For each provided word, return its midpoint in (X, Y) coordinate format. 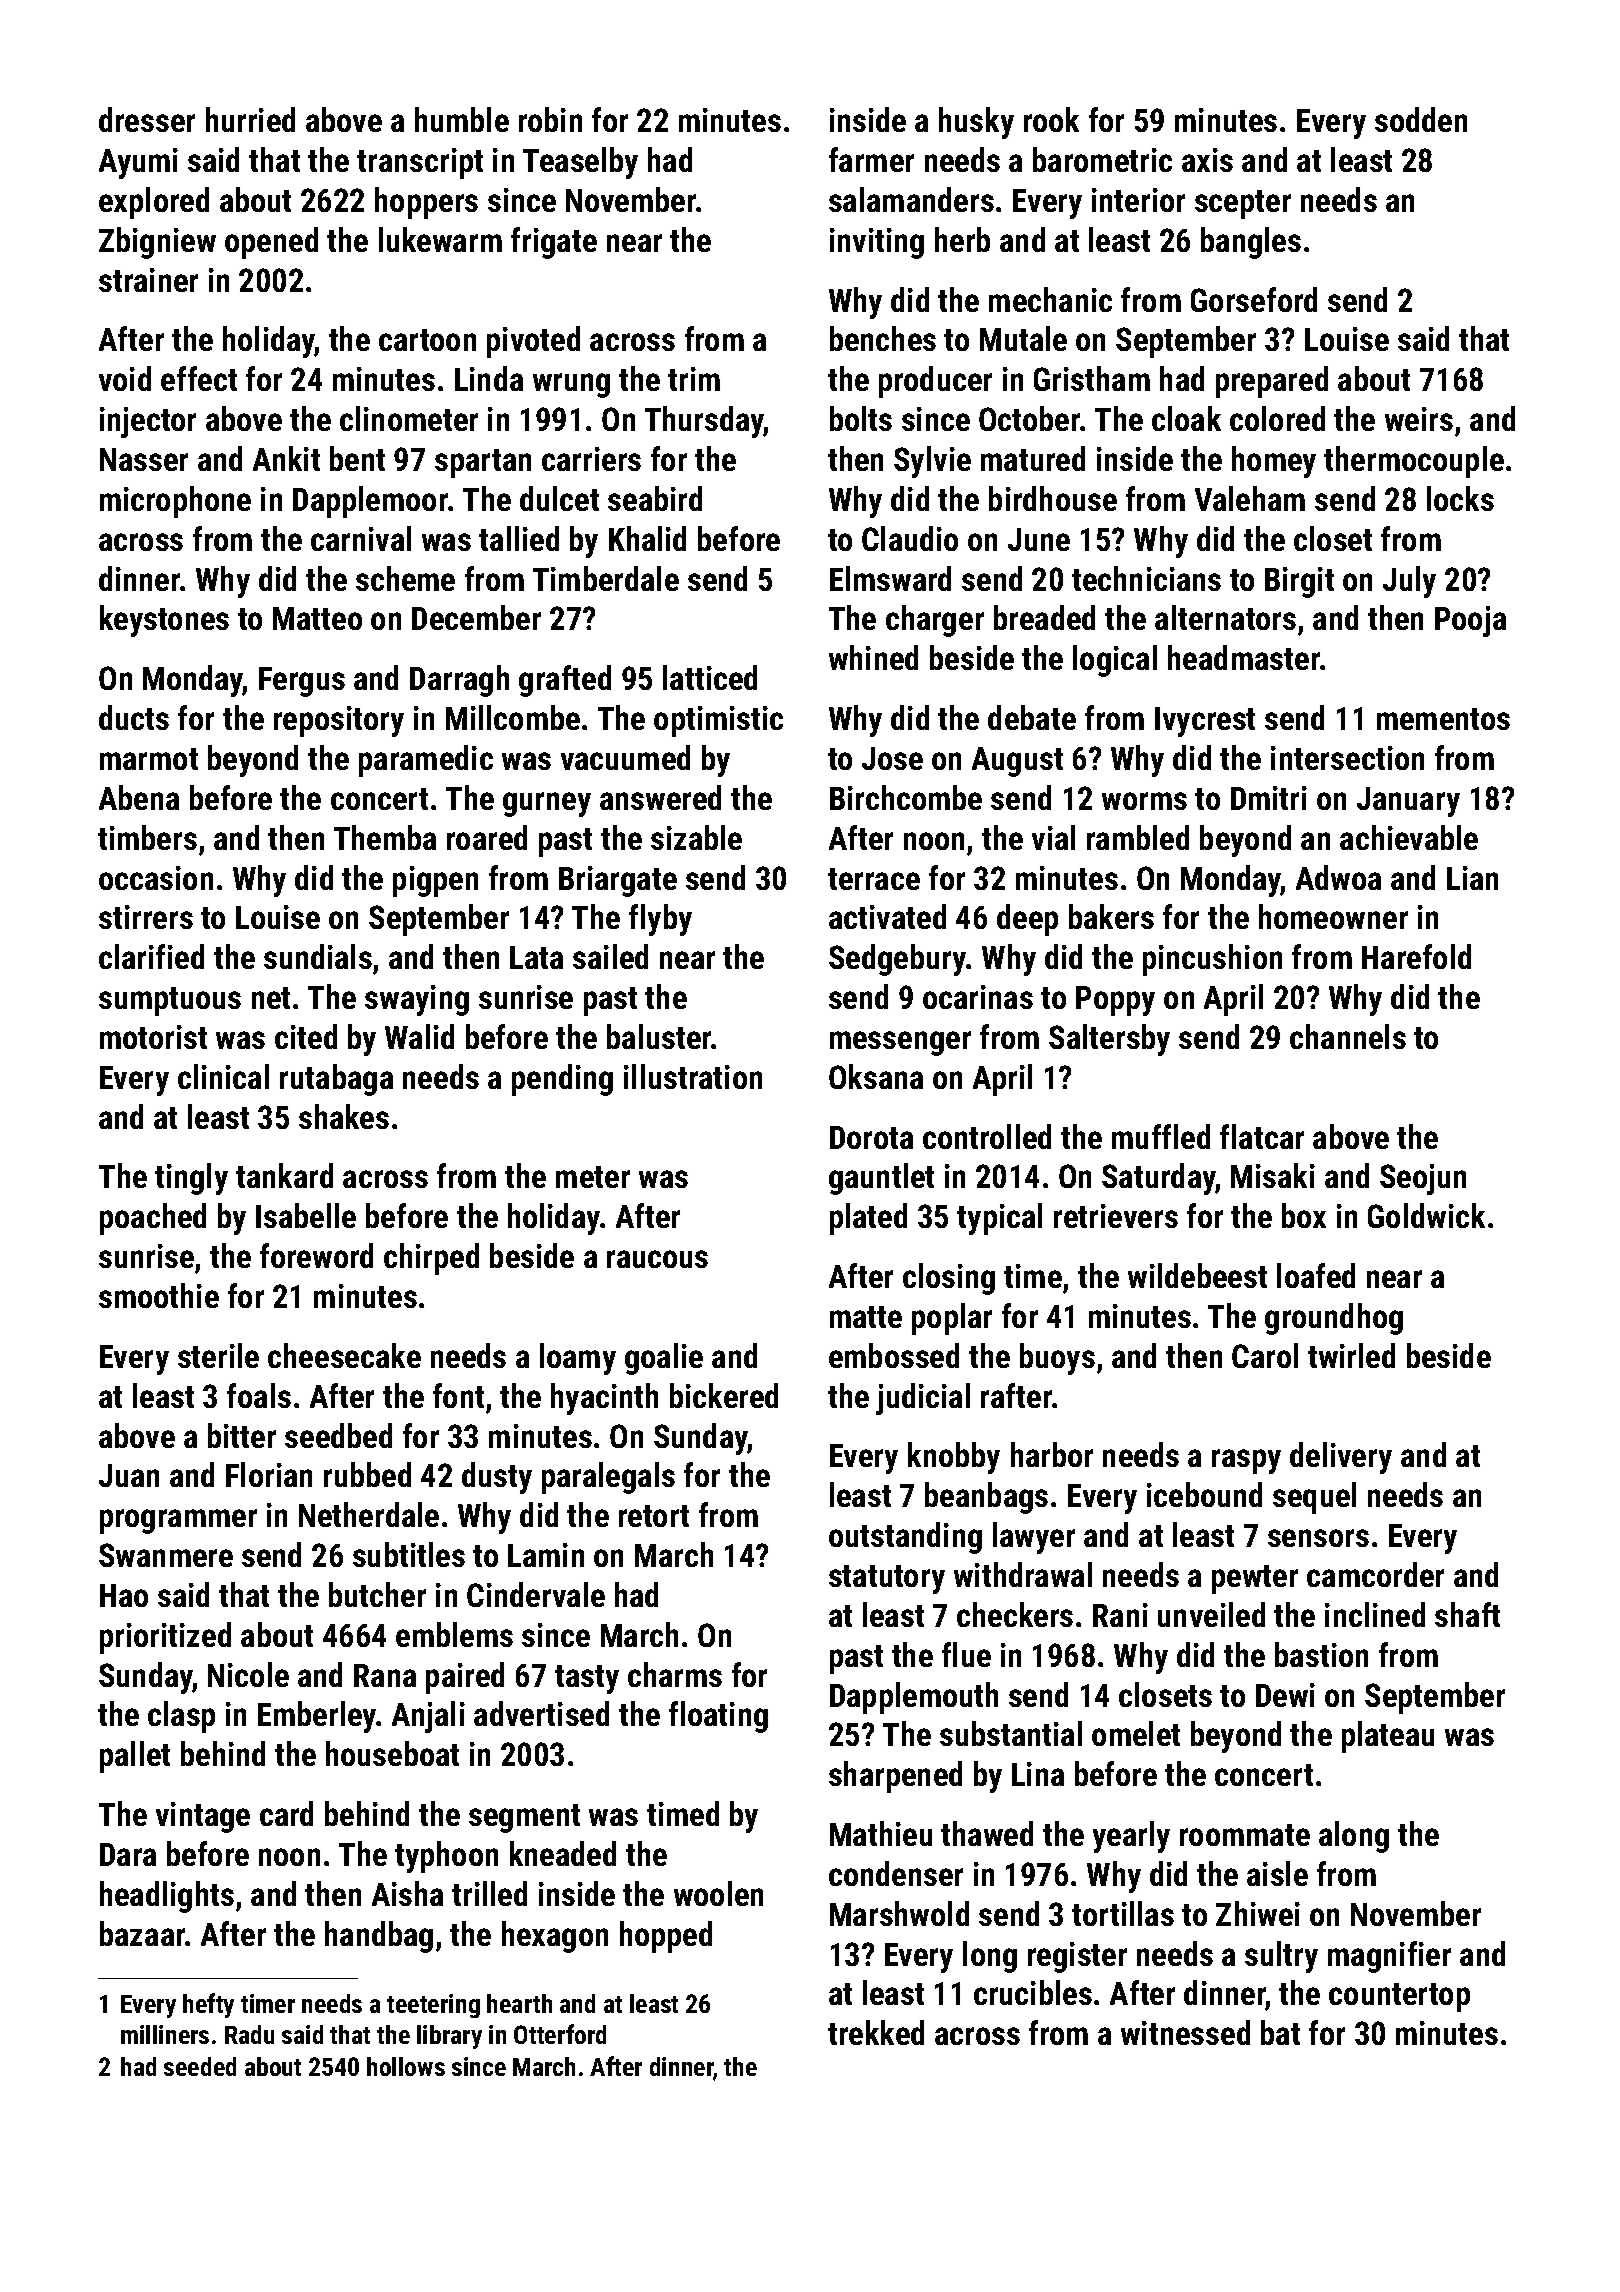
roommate (1245, 1835)
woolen (718, 1893)
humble (462, 119)
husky (976, 123)
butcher (377, 1594)
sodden (1421, 119)
